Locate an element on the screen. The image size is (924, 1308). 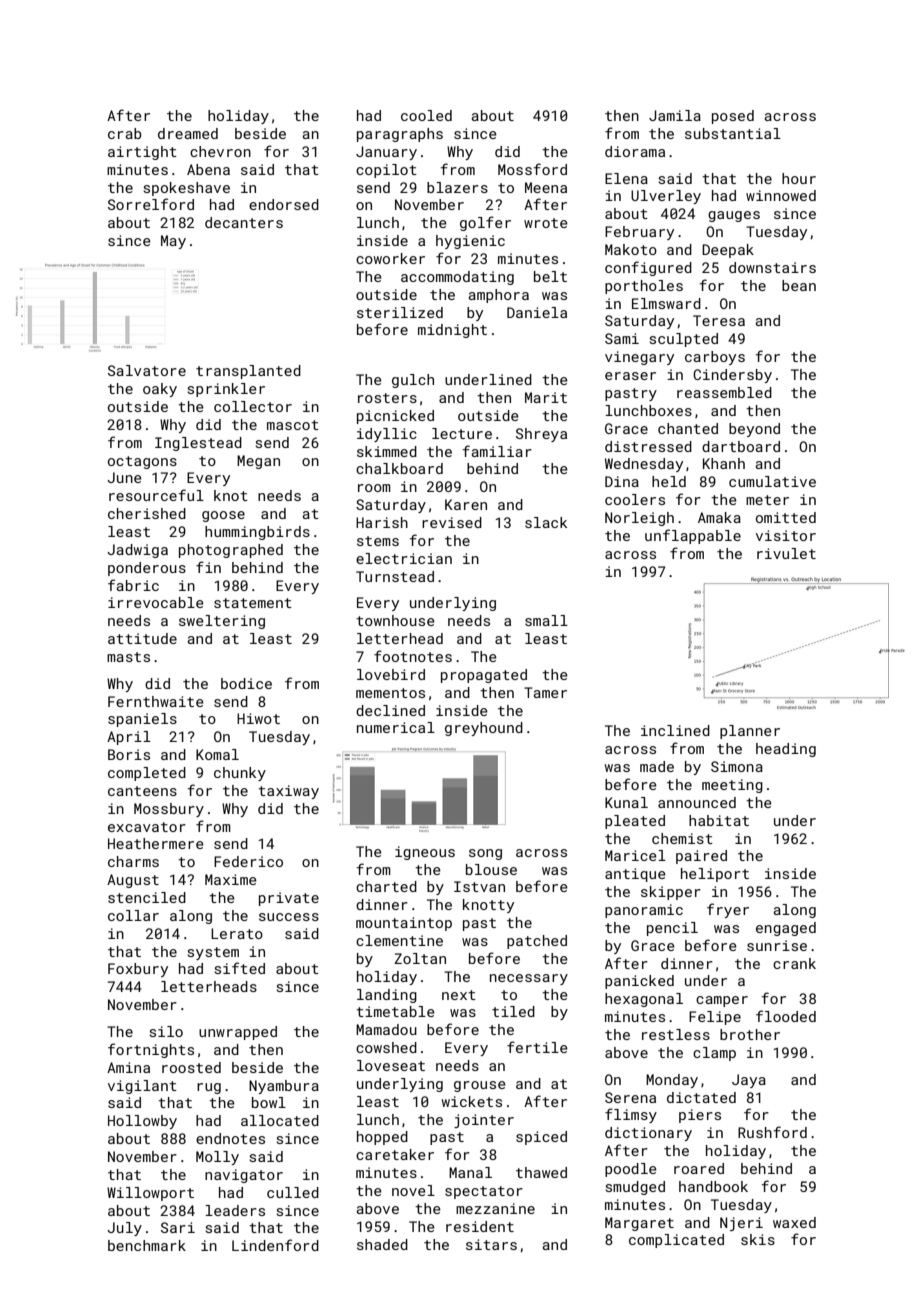
mascot is located at coordinates (293, 425).
